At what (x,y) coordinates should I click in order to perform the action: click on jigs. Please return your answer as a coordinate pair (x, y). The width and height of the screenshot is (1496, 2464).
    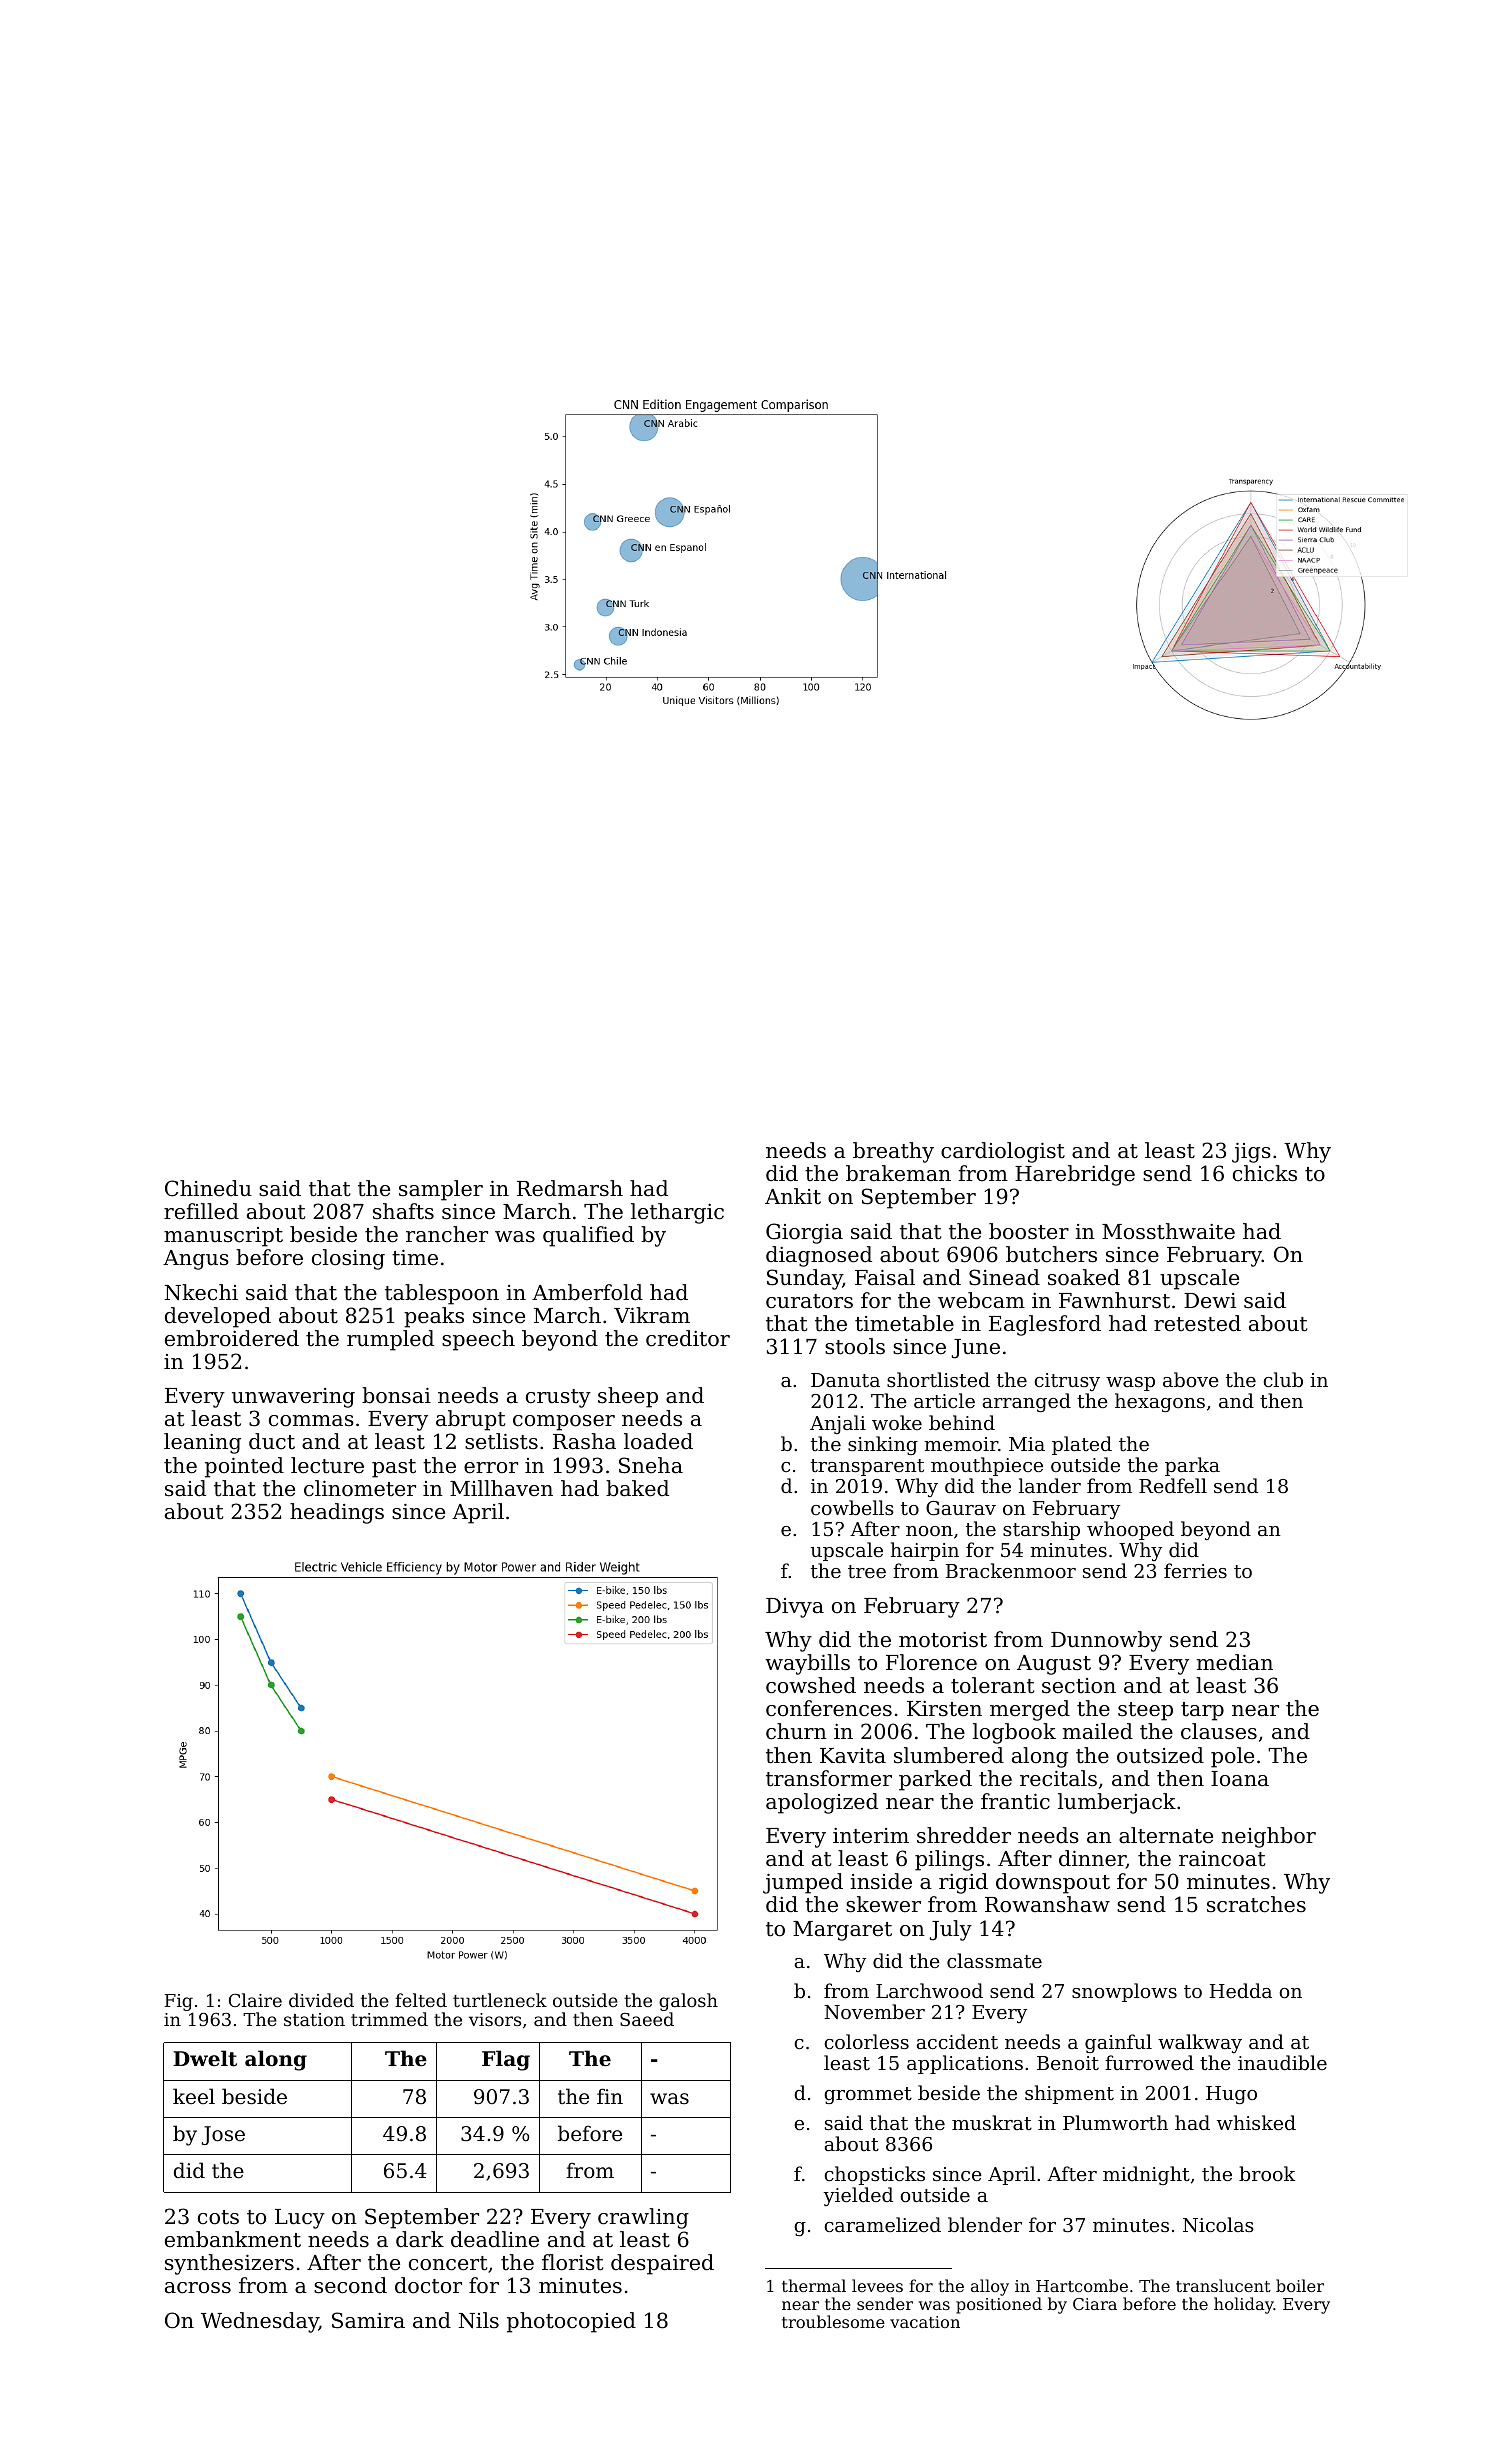
    Looking at the image, I should click on (1251, 1153).
